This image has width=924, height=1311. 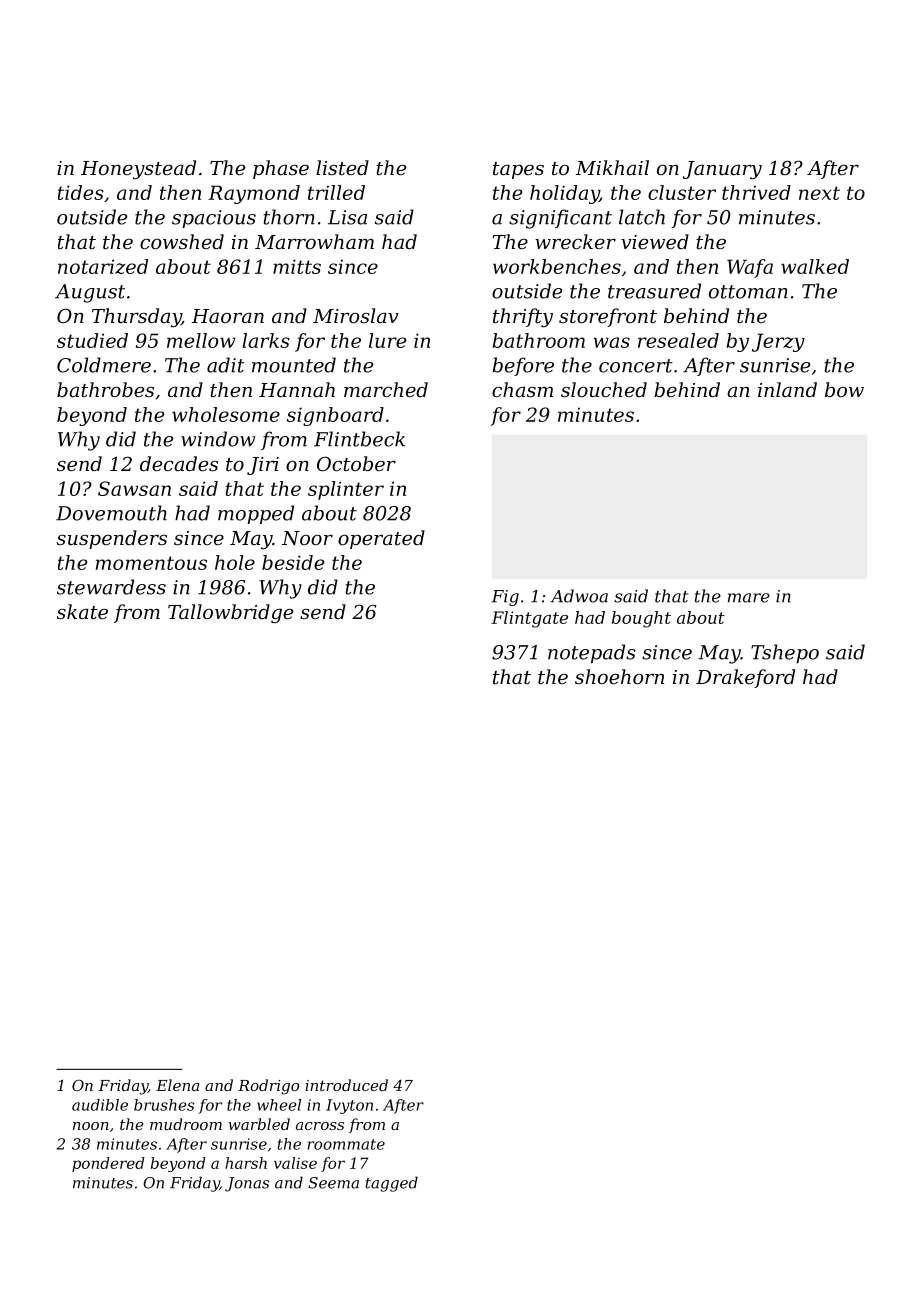 I want to click on pondered, so click(x=108, y=1164).
